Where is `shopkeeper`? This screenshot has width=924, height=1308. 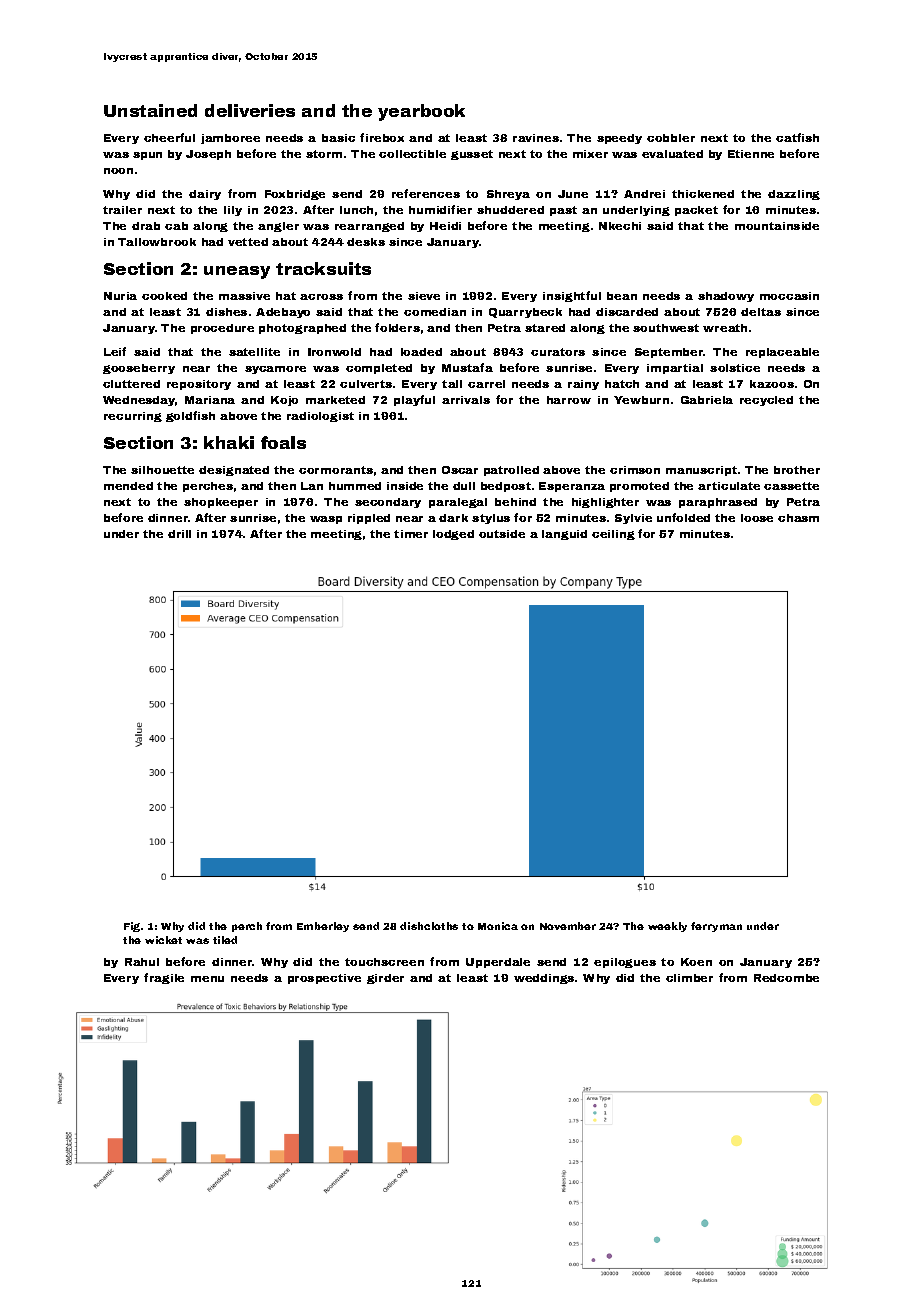 shopkeeper is located at coordinates (221, 503).
